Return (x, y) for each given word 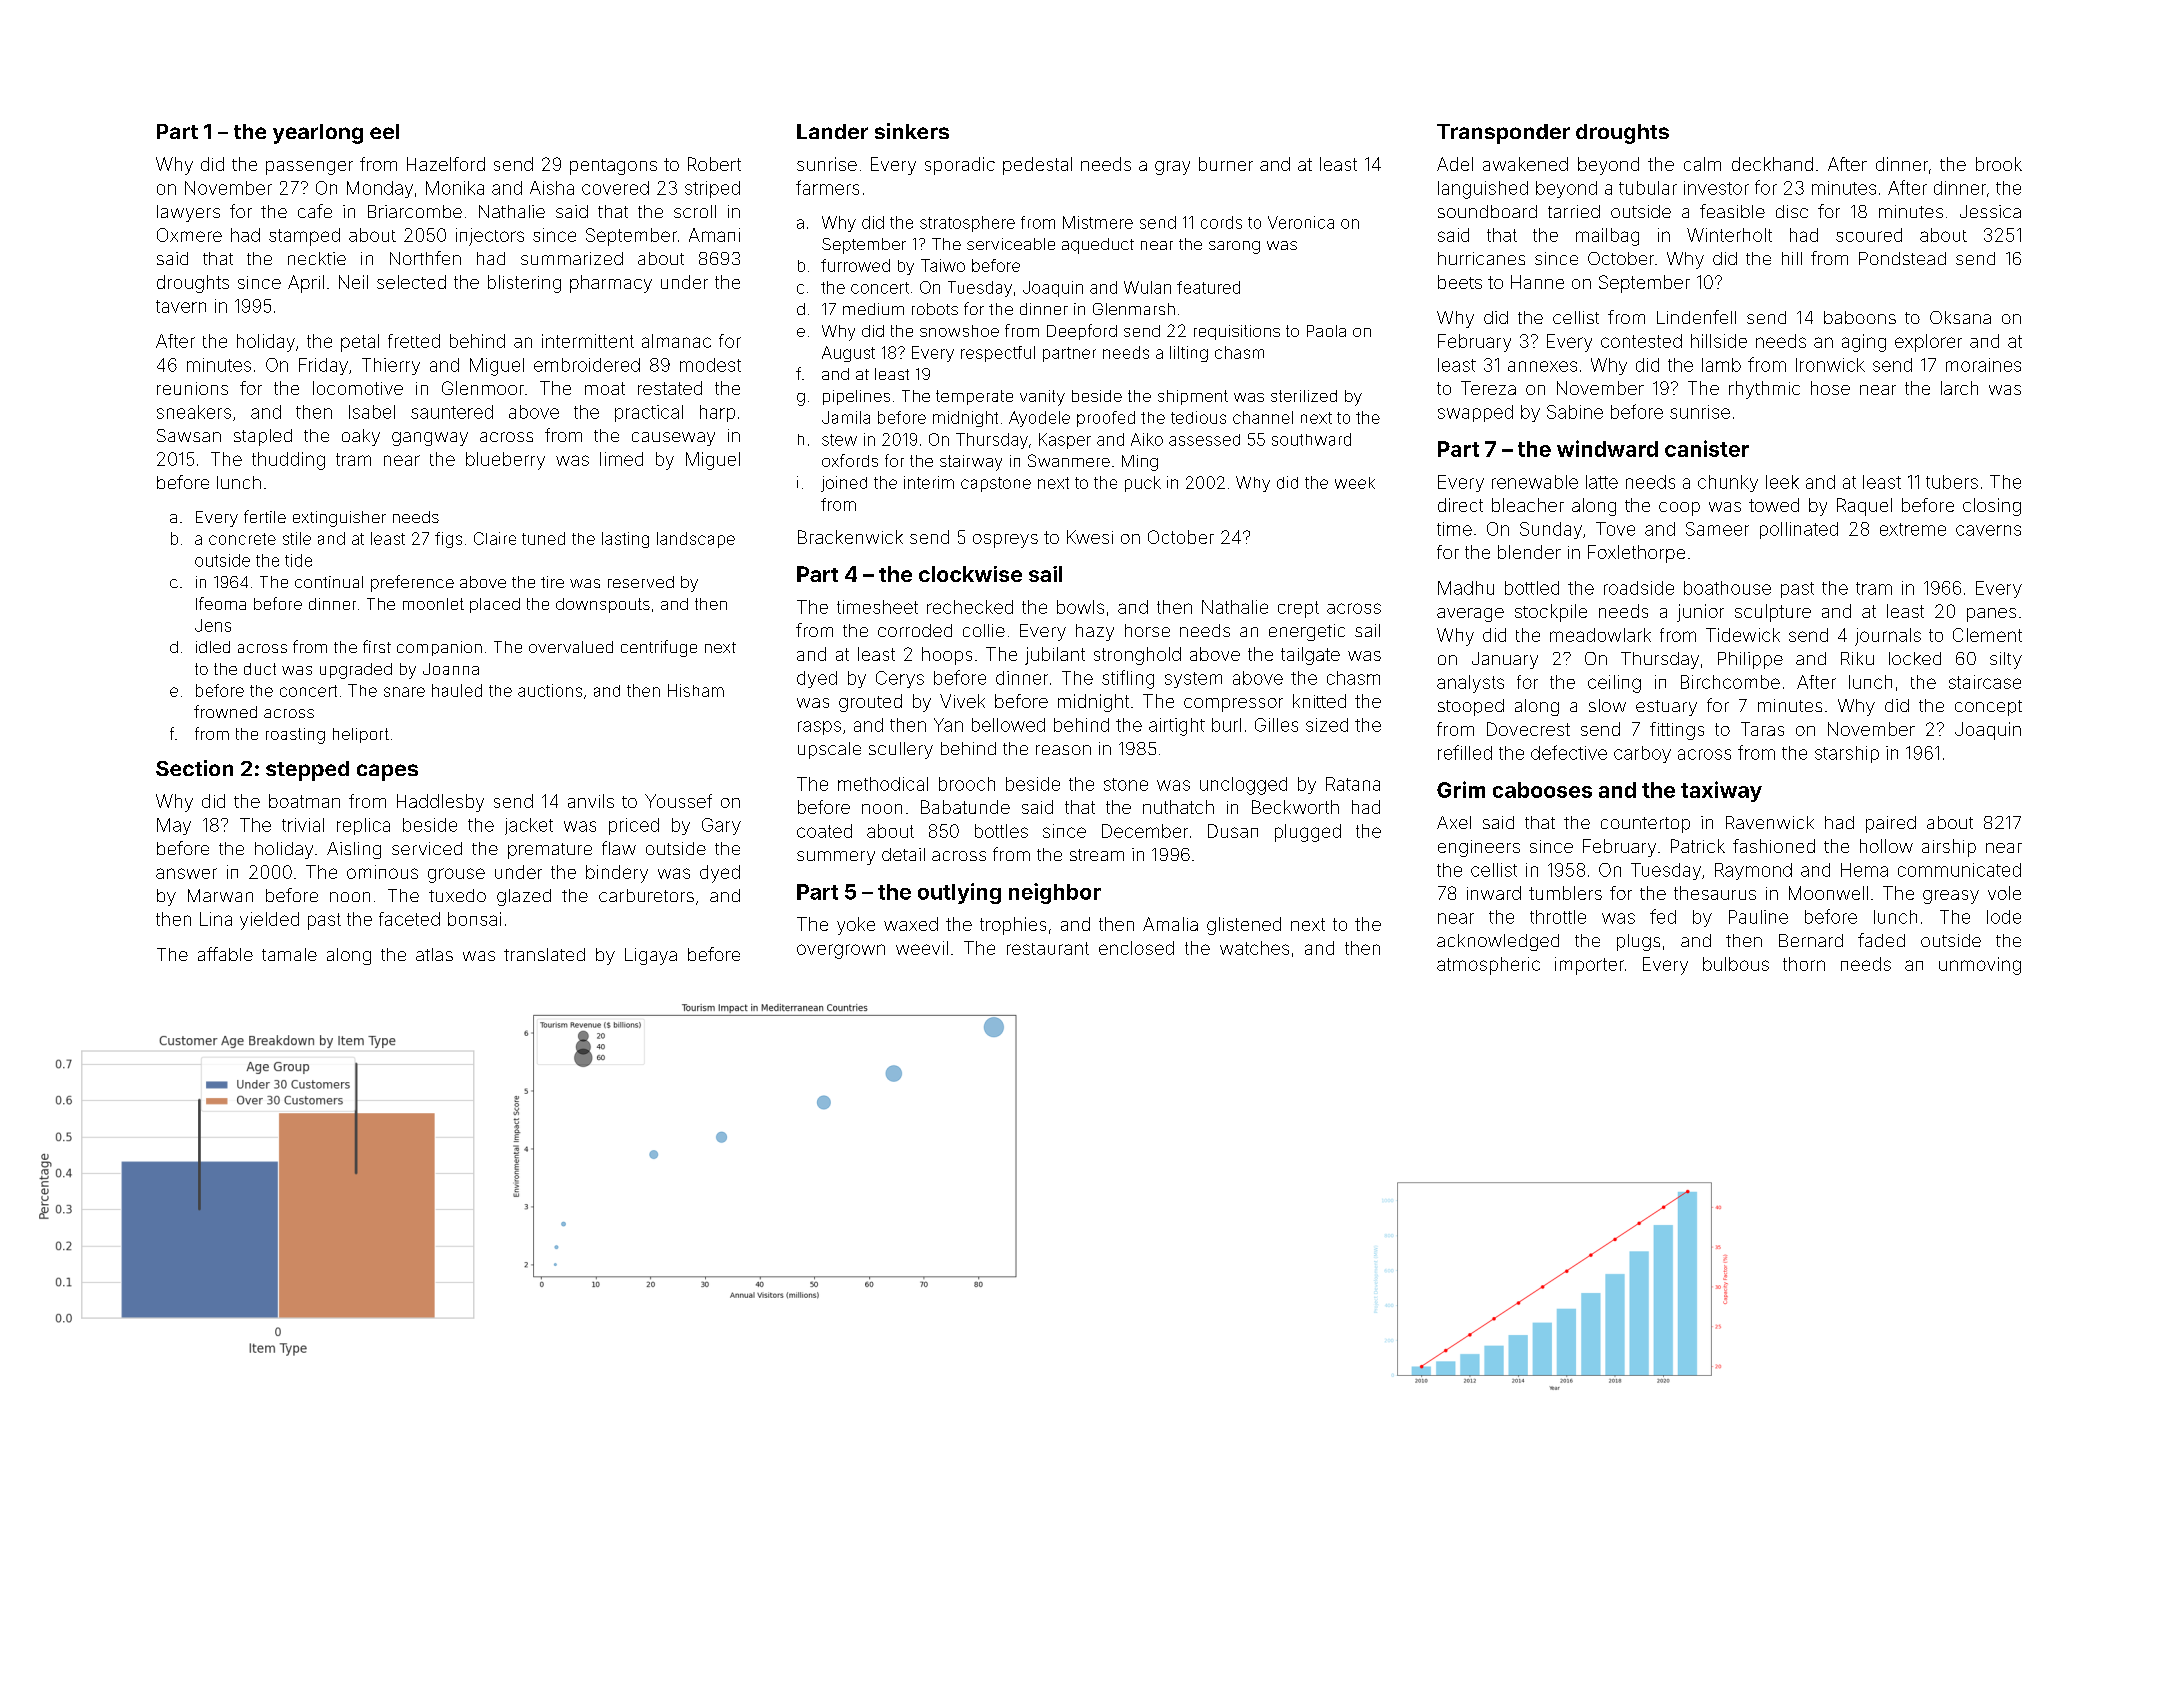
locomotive (358, 388)
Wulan (1147, 287)
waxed (911, 924)
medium (873, 309)
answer (186, 873)
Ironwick (1830, 365)
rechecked (970, 607)
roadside (1639, 588)
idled (213, 647)
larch (1959, 388)
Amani (714, 235)
